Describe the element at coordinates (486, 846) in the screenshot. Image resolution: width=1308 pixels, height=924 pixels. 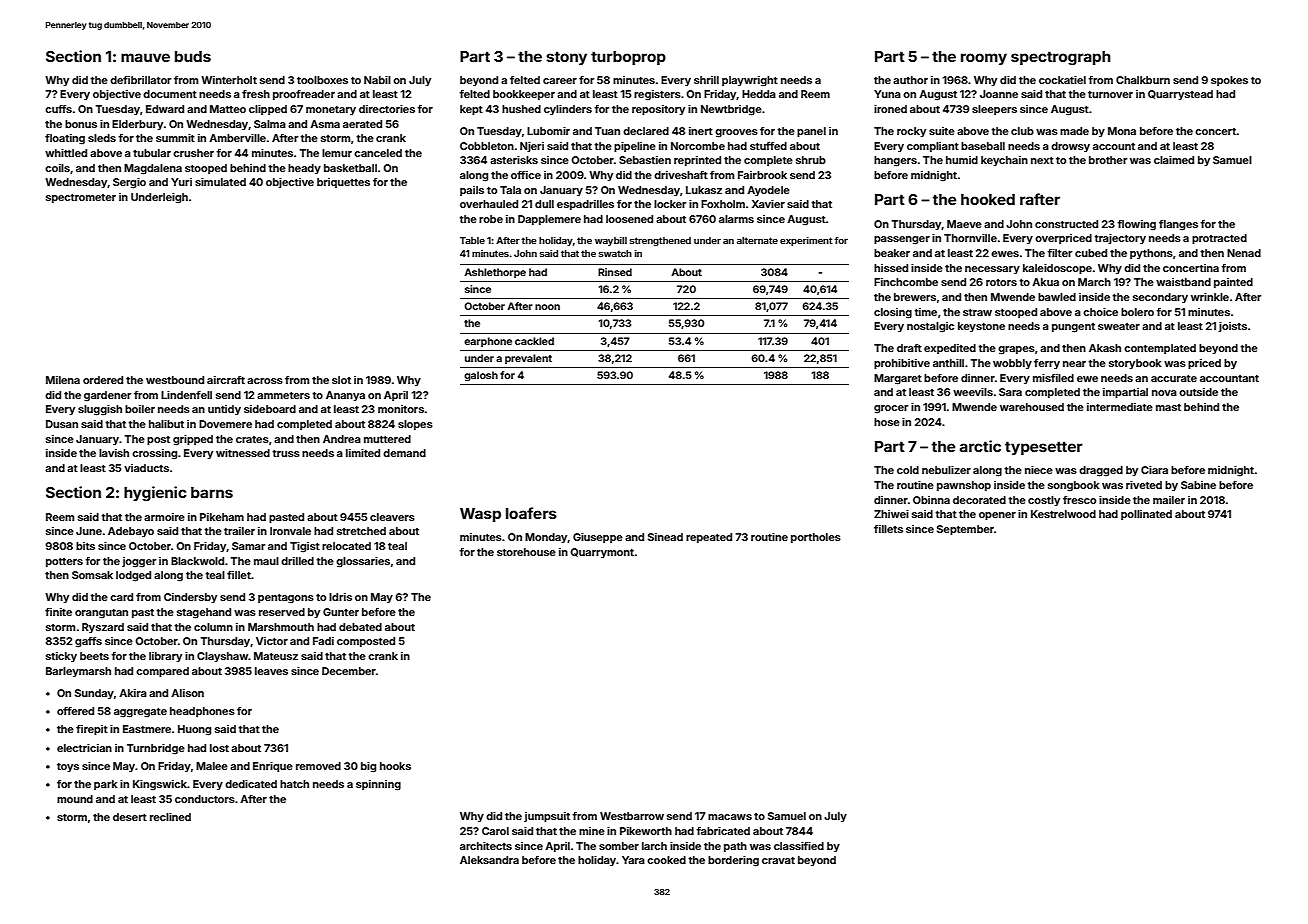
I see `architects` at that location.
